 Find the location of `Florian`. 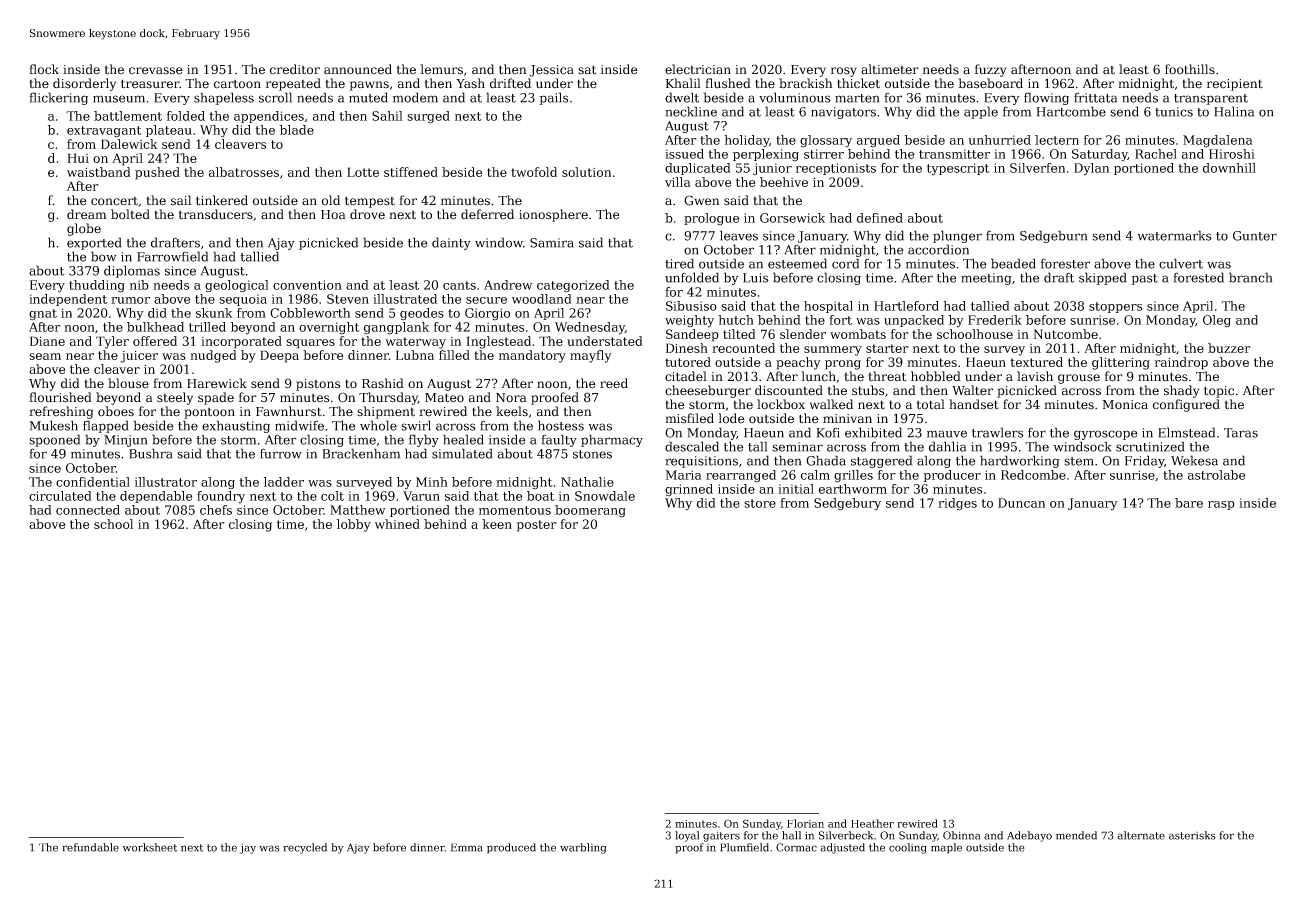

Florian is located at coordinates (805, 823).
